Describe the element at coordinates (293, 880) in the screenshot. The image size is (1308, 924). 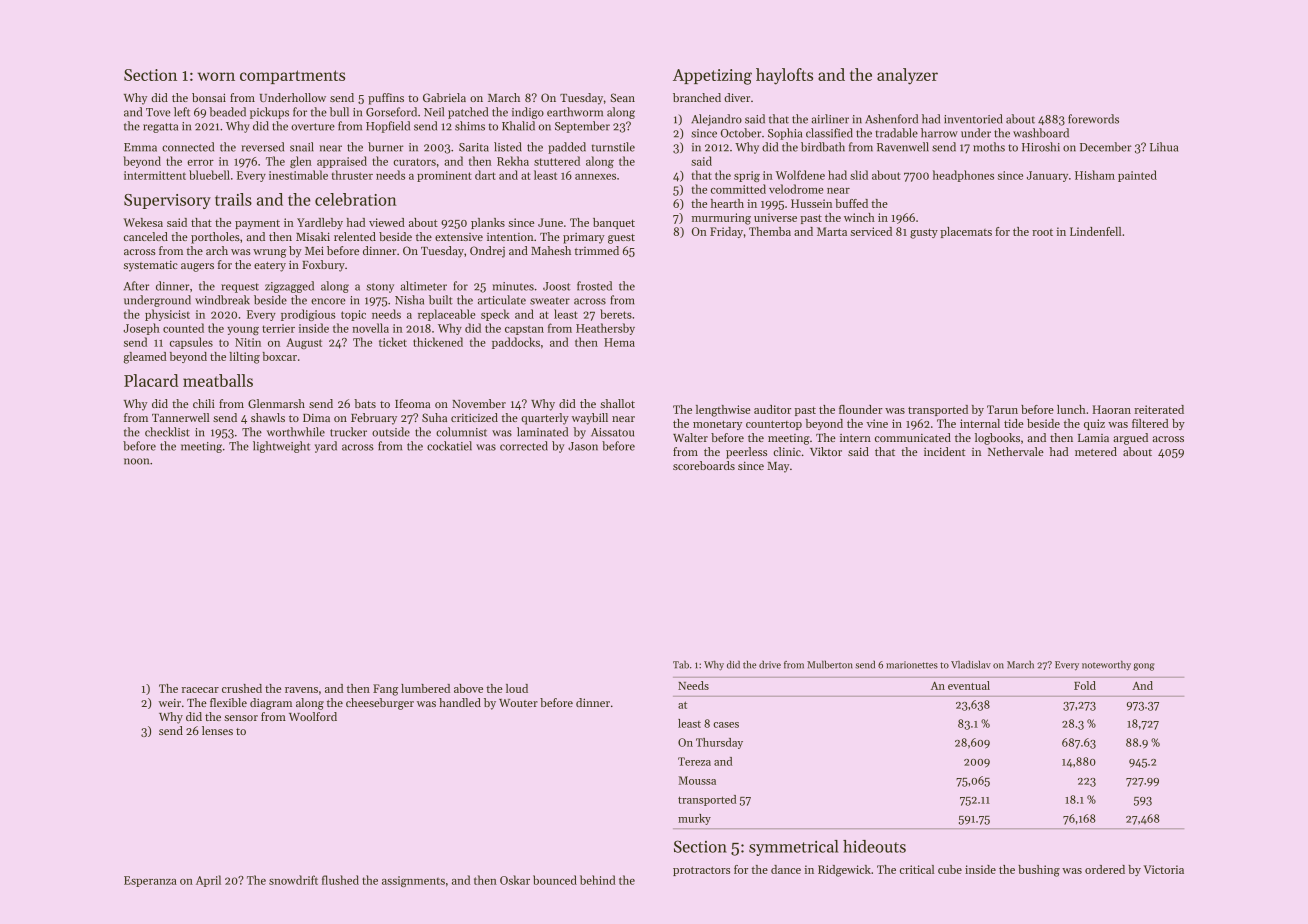
I see `snowdrift` at that location.
